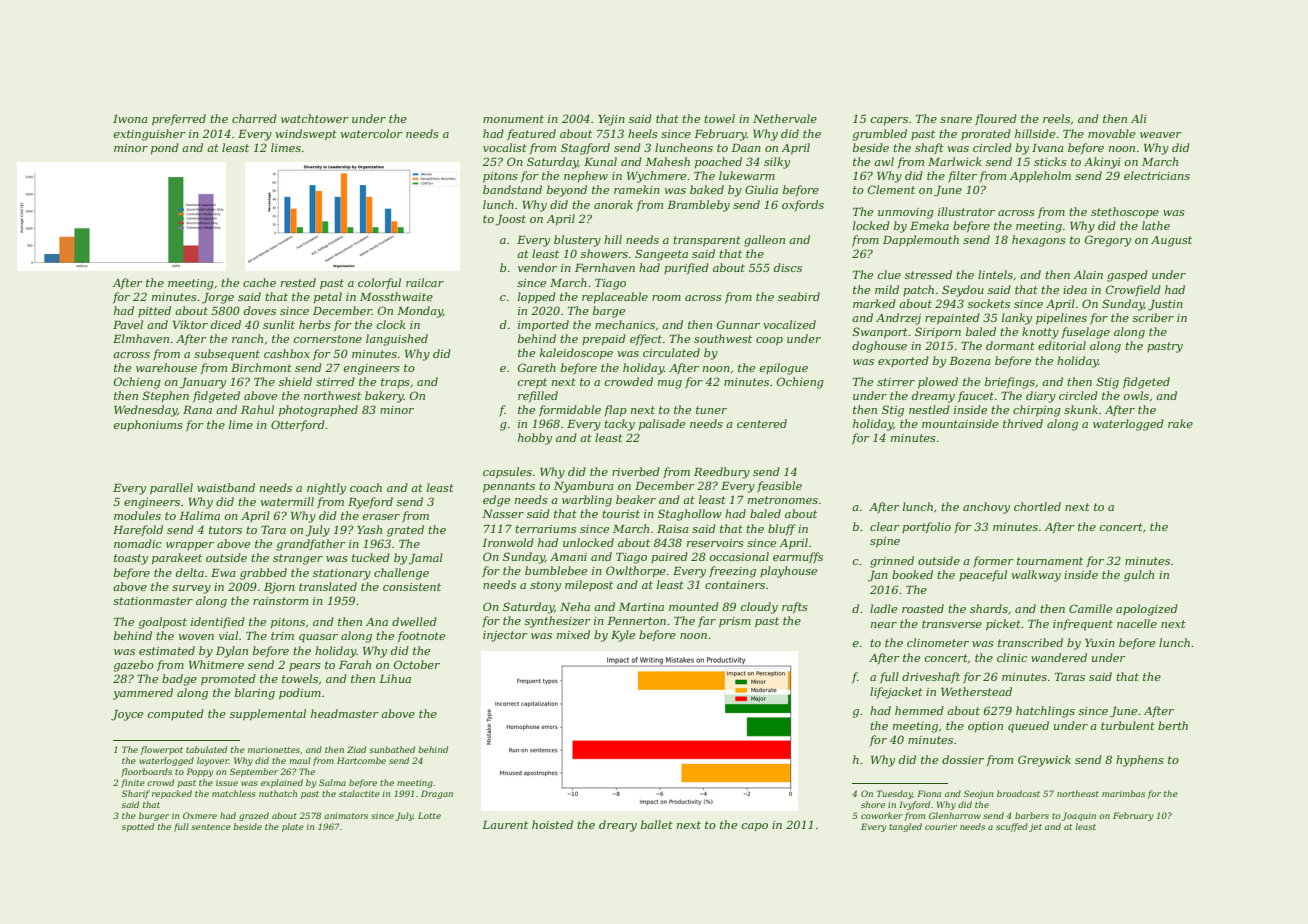 Image resolution: width=1308 pixels, height=924 pixels. I want to click on rested, so click(298, 282).
